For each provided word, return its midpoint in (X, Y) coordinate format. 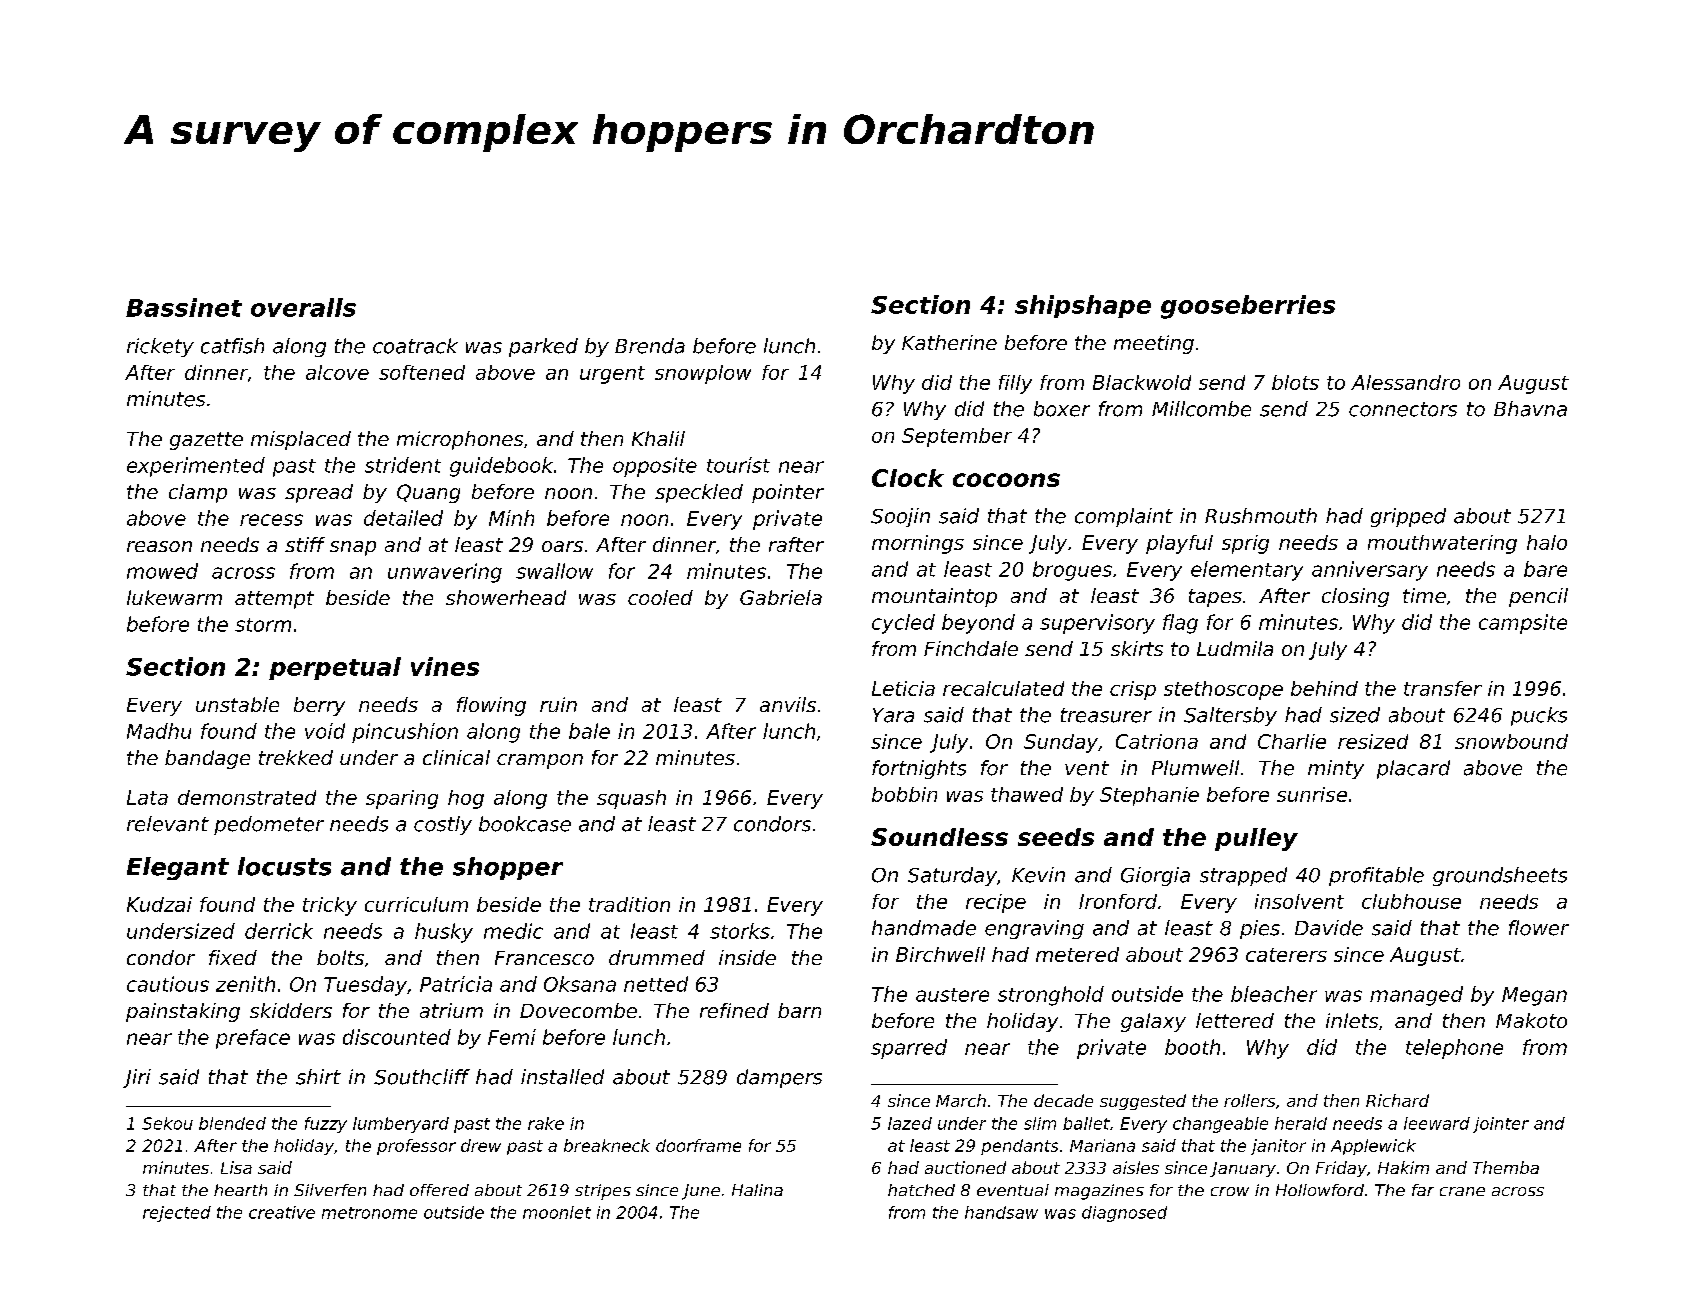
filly (1015, 384)
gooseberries (1248, 307)
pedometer (269, 825)
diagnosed (1124, 1214)
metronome (369, 1213)
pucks (1539, 716)
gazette (206, 441)
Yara (893, 715)
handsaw (1001, 1212)
